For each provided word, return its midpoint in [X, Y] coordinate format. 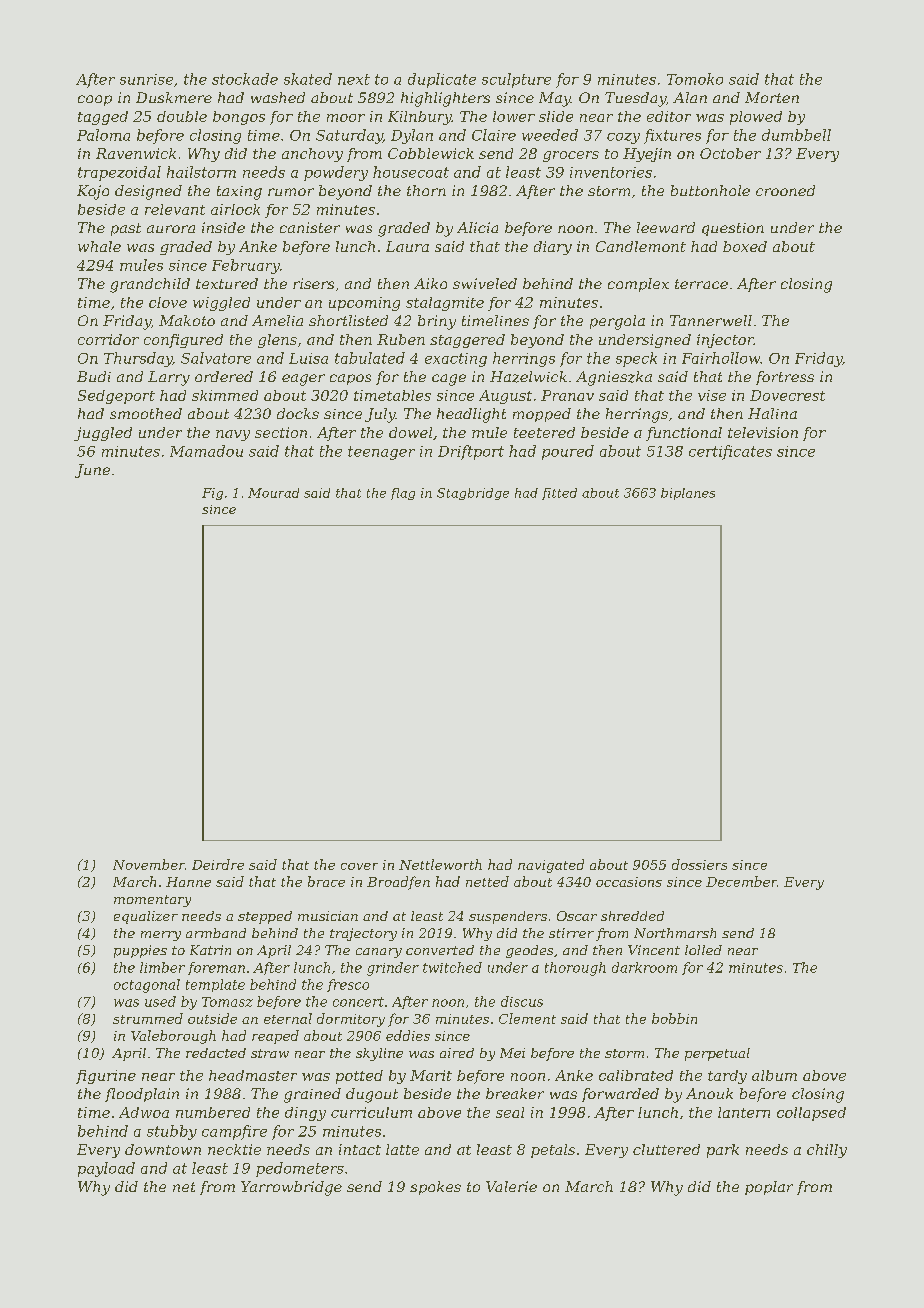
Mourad [273, 493]
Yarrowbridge [291, 1188]
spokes [435, 1188]
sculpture [516, 80]
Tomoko [695, 79]
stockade [245, 79]
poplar [769, 1188]
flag [403, 494]
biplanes [688, 494]
